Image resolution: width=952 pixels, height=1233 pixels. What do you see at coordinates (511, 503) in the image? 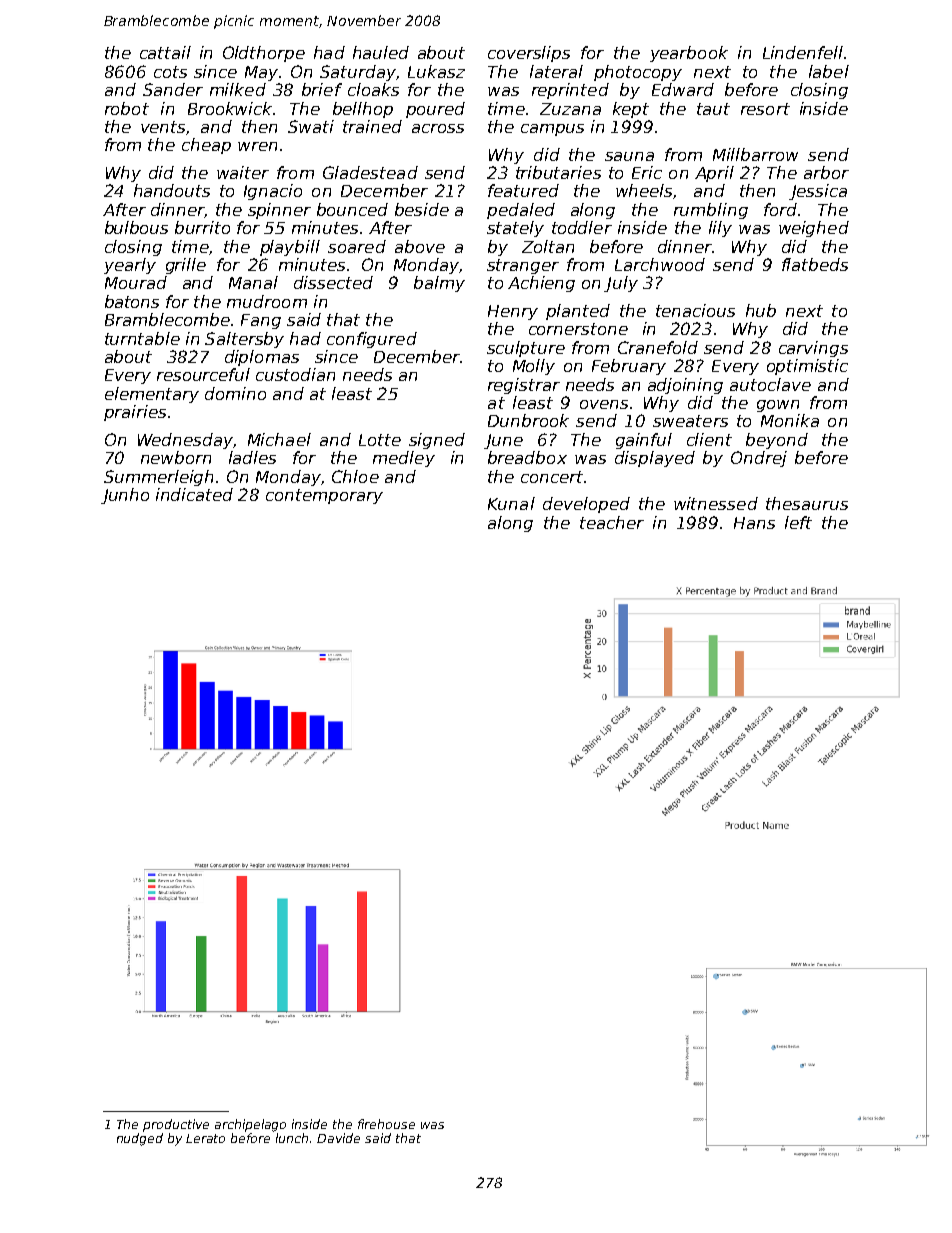
I see `Kunal` at bounding box center [511, 503].
